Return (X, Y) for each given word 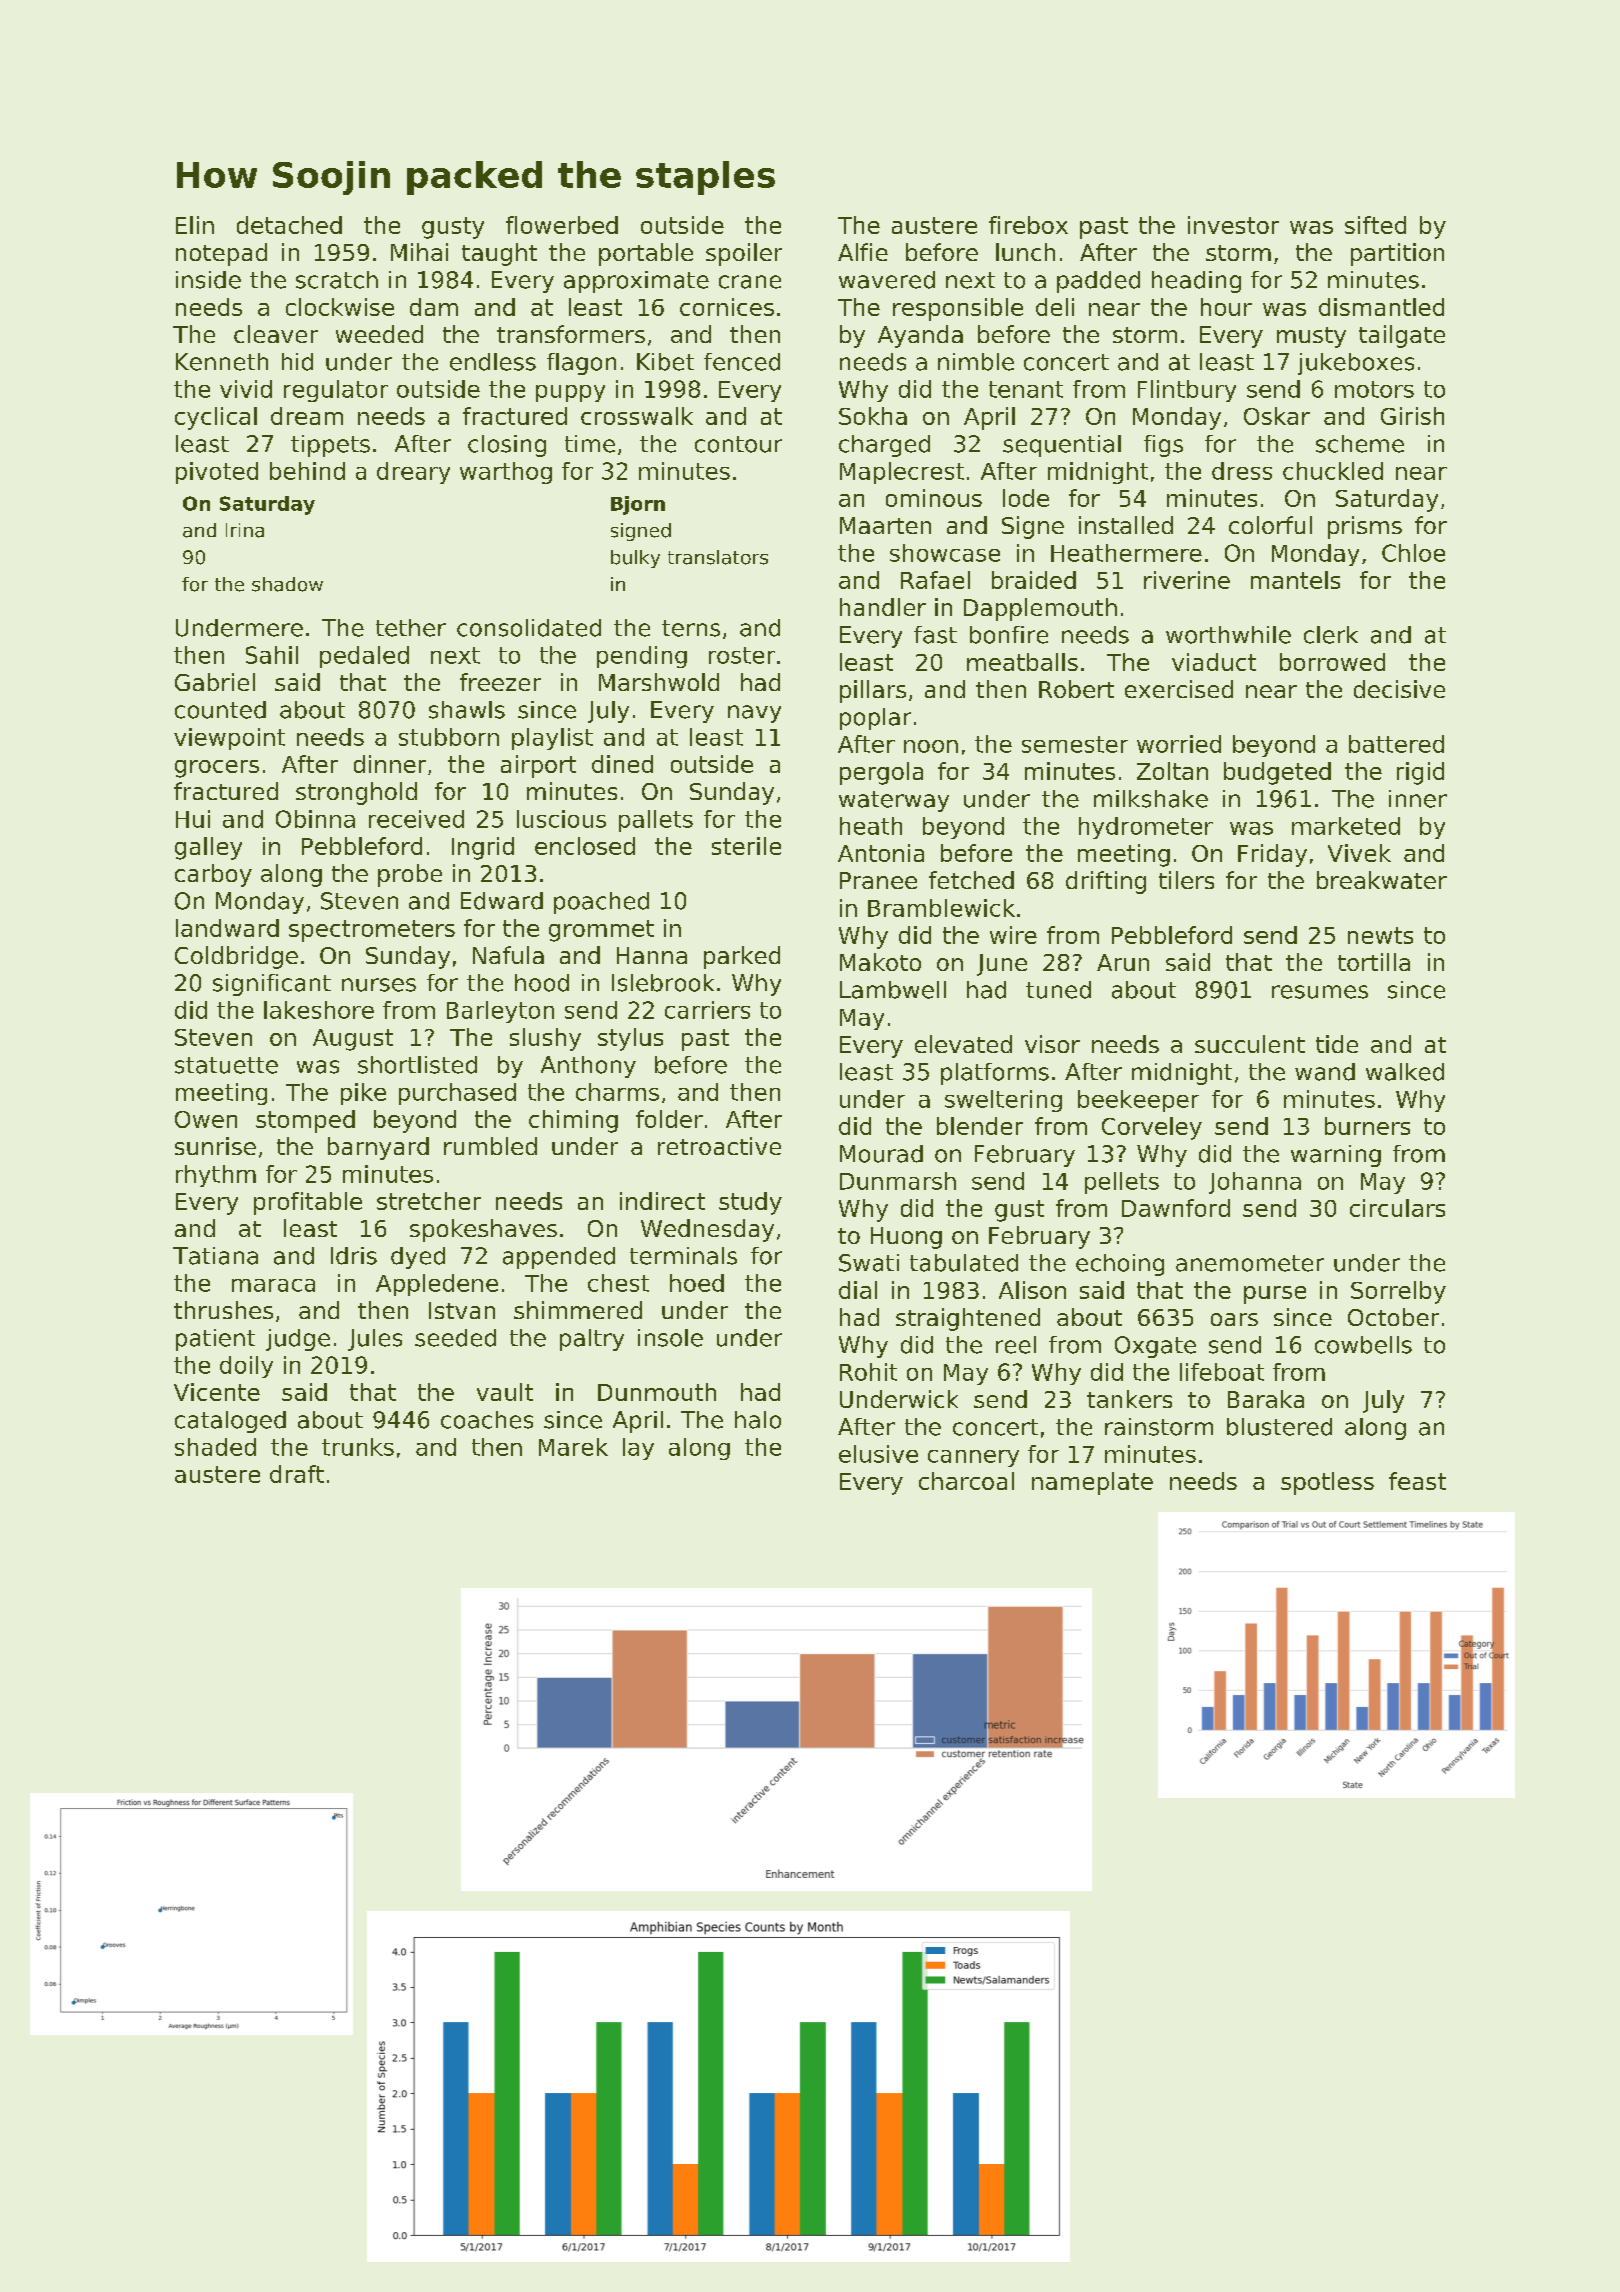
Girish (1412, 416)
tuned (1058, 990)
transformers (571, 334)
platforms (995, 1074)
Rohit (868, 1372)
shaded (215, 1447)
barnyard (378, 1148)
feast (1417, 1481)
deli (1055, 307)
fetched (971, 880)
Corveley (1152, 1128)
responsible (958, 309)
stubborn (449, 737)
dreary (413, 473)
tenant (1026, 389)
